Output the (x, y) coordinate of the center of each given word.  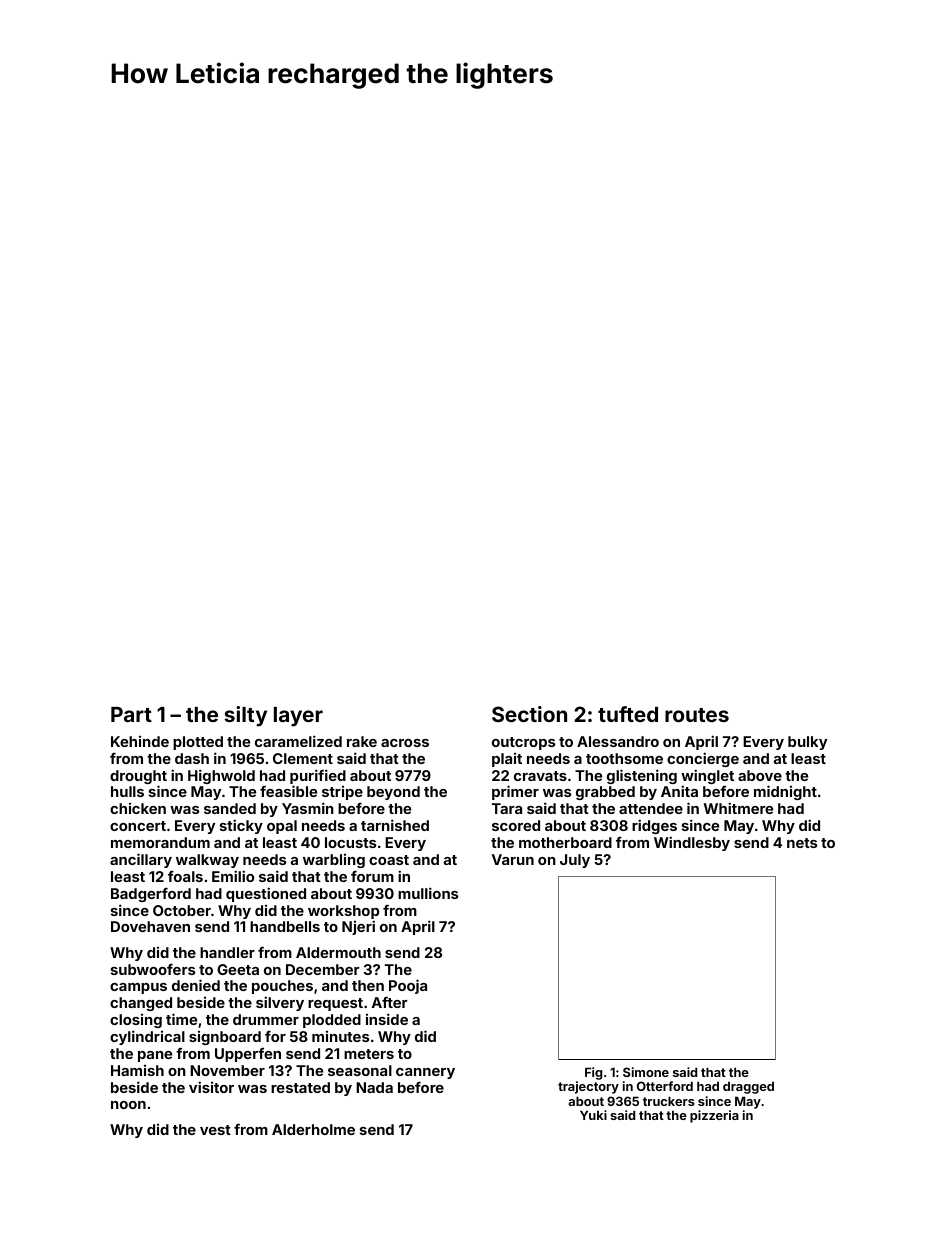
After (390, 1002)
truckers (669, 1101)
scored (516, 825)
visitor (211, 1087)
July (575, 861)
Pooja (408, 986)
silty (245, 716)
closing (136, 1021)
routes (697, 715)
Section (529, 714)
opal (282, 827)
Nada (374, 1087)
